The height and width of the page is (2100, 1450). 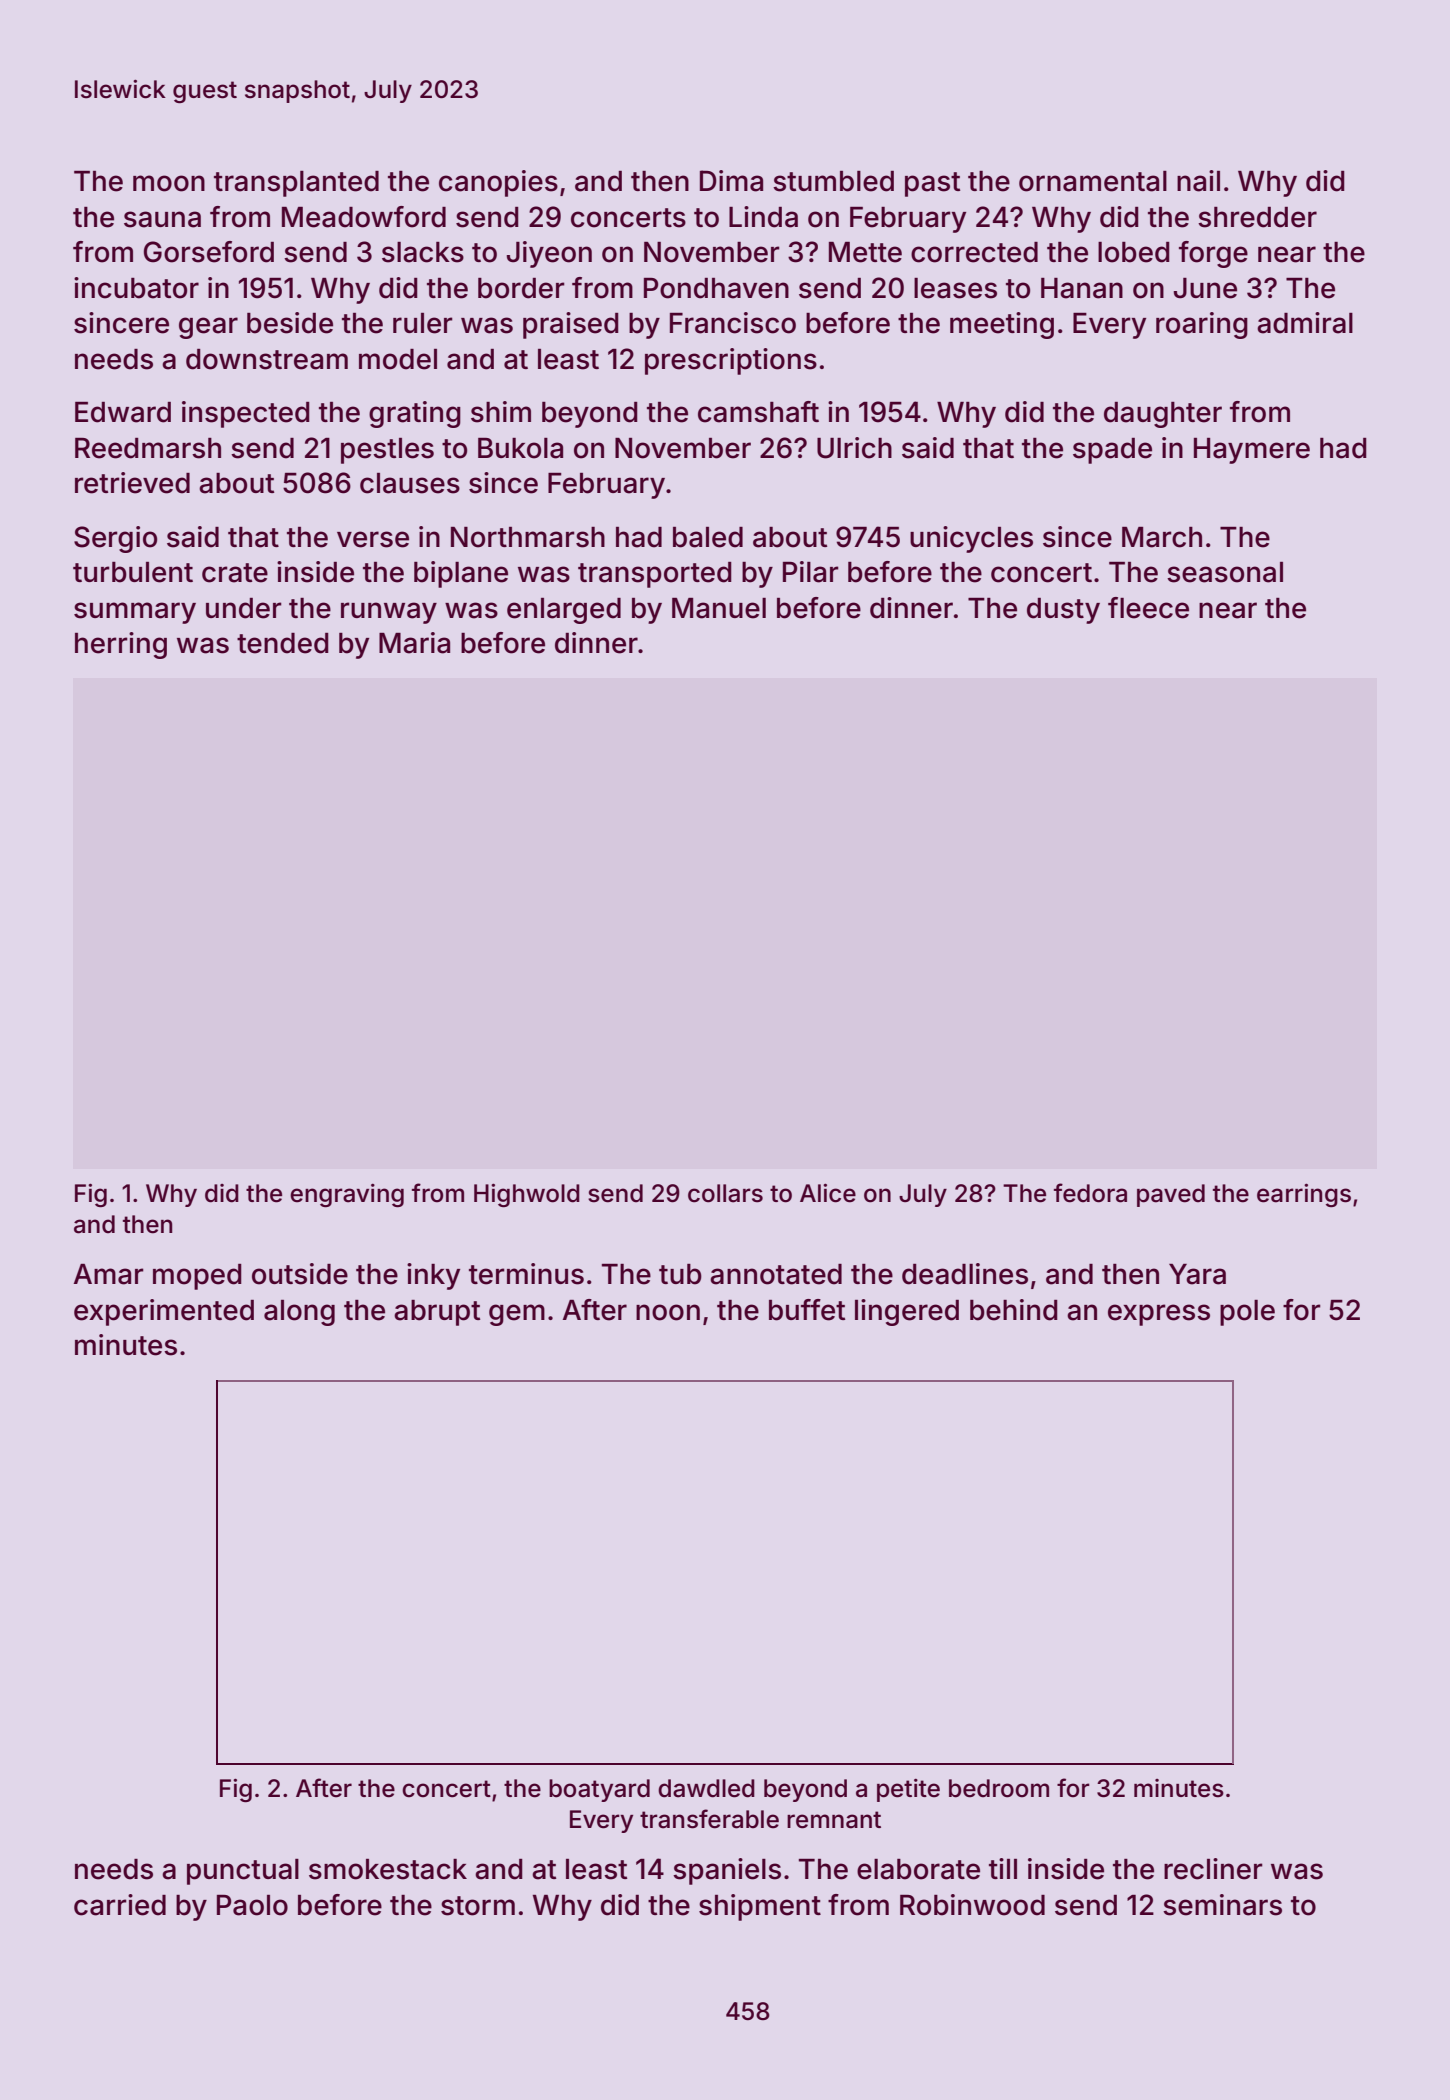 What do you see at coordinates (833, 181) in the page?
I see `stumbled` at bounding box center [833, 181].
